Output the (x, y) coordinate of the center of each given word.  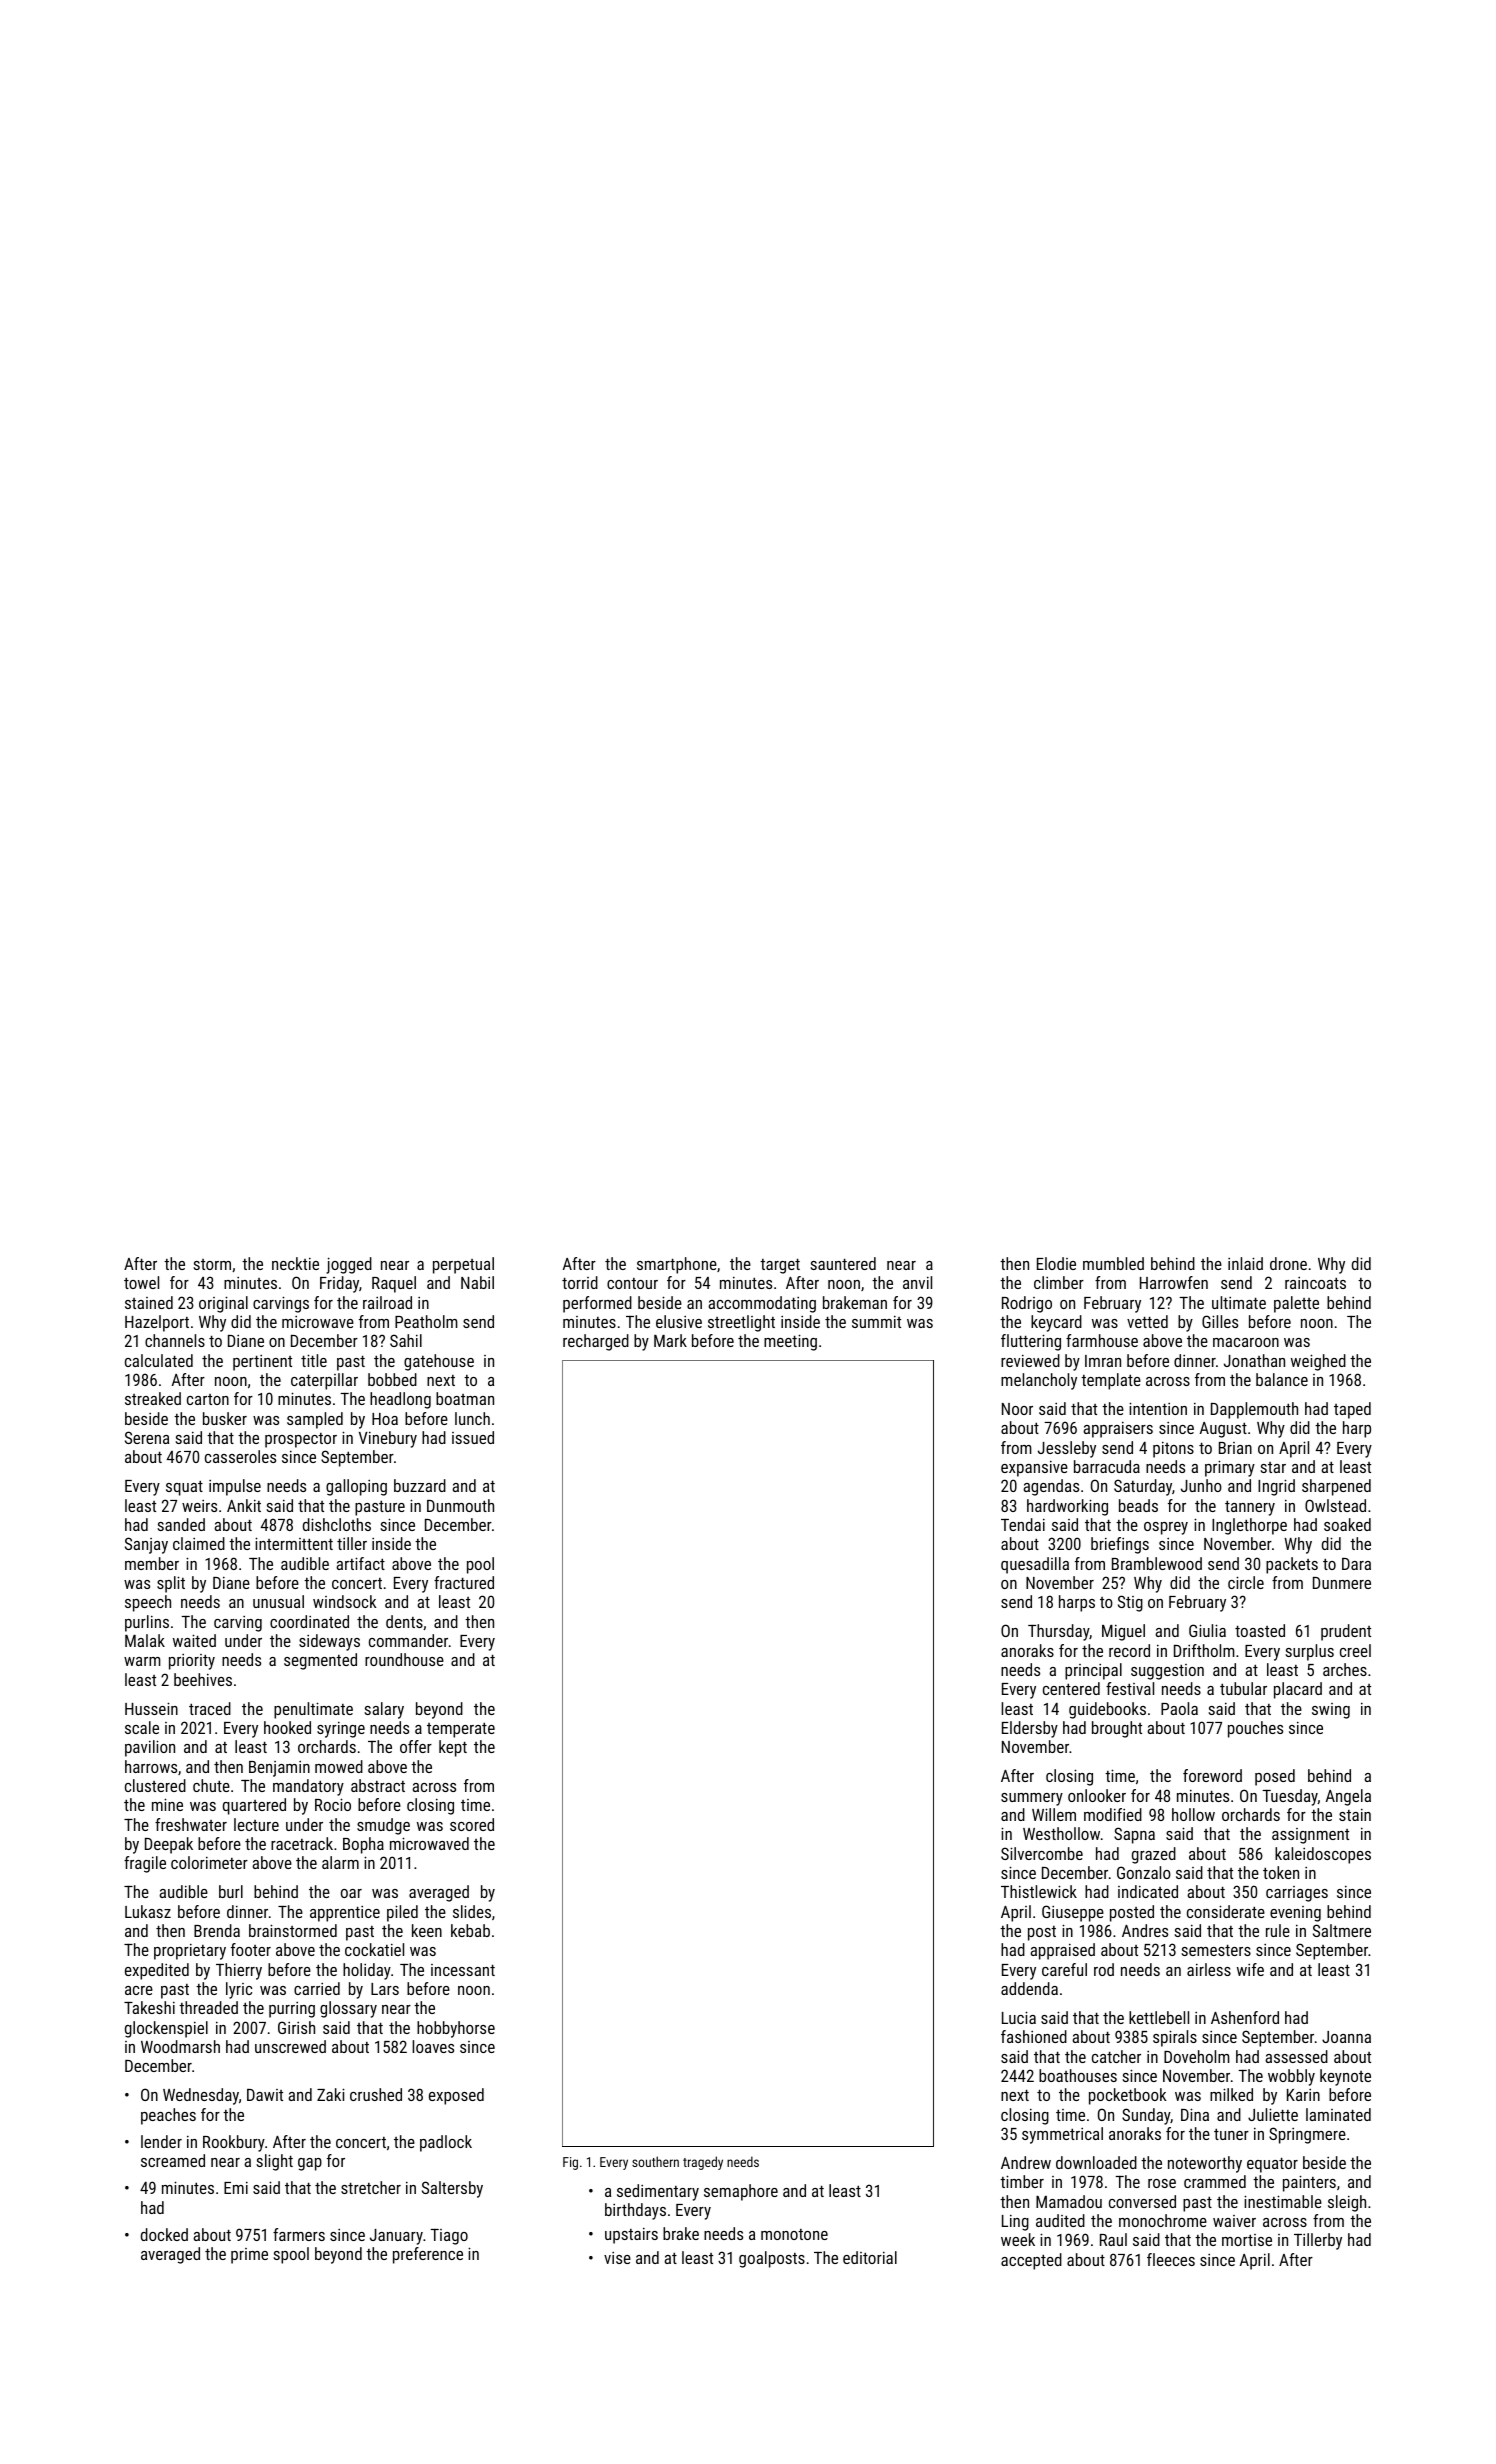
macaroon (1246, 1342)
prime (249, 2256)
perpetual (463, 1265)
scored (472, 1824)
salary (384, 1710)
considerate (1226, 1911)
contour (632, 1283)
